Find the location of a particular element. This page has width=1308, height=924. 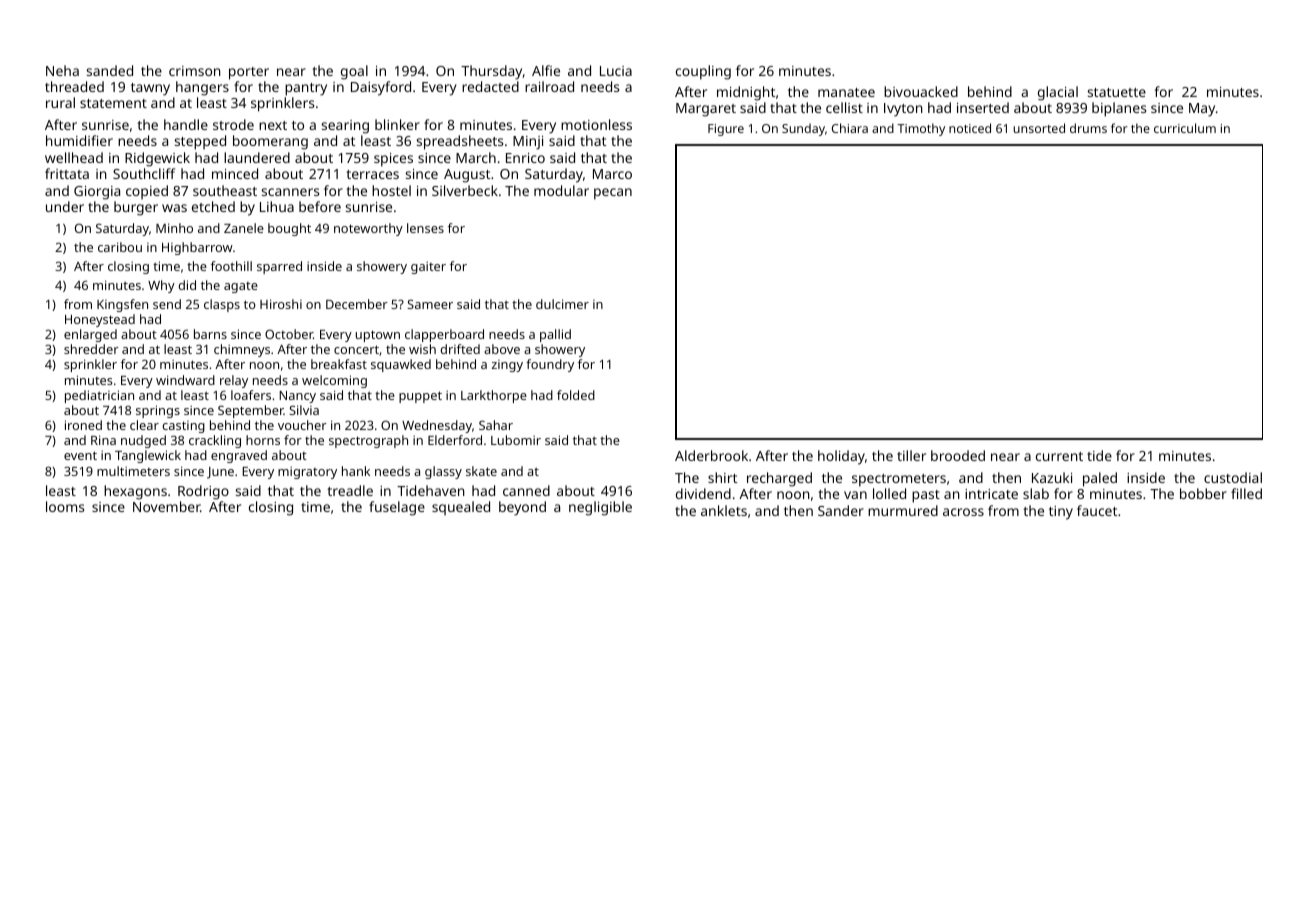

humidifier is located at coordinates (79, 140).
